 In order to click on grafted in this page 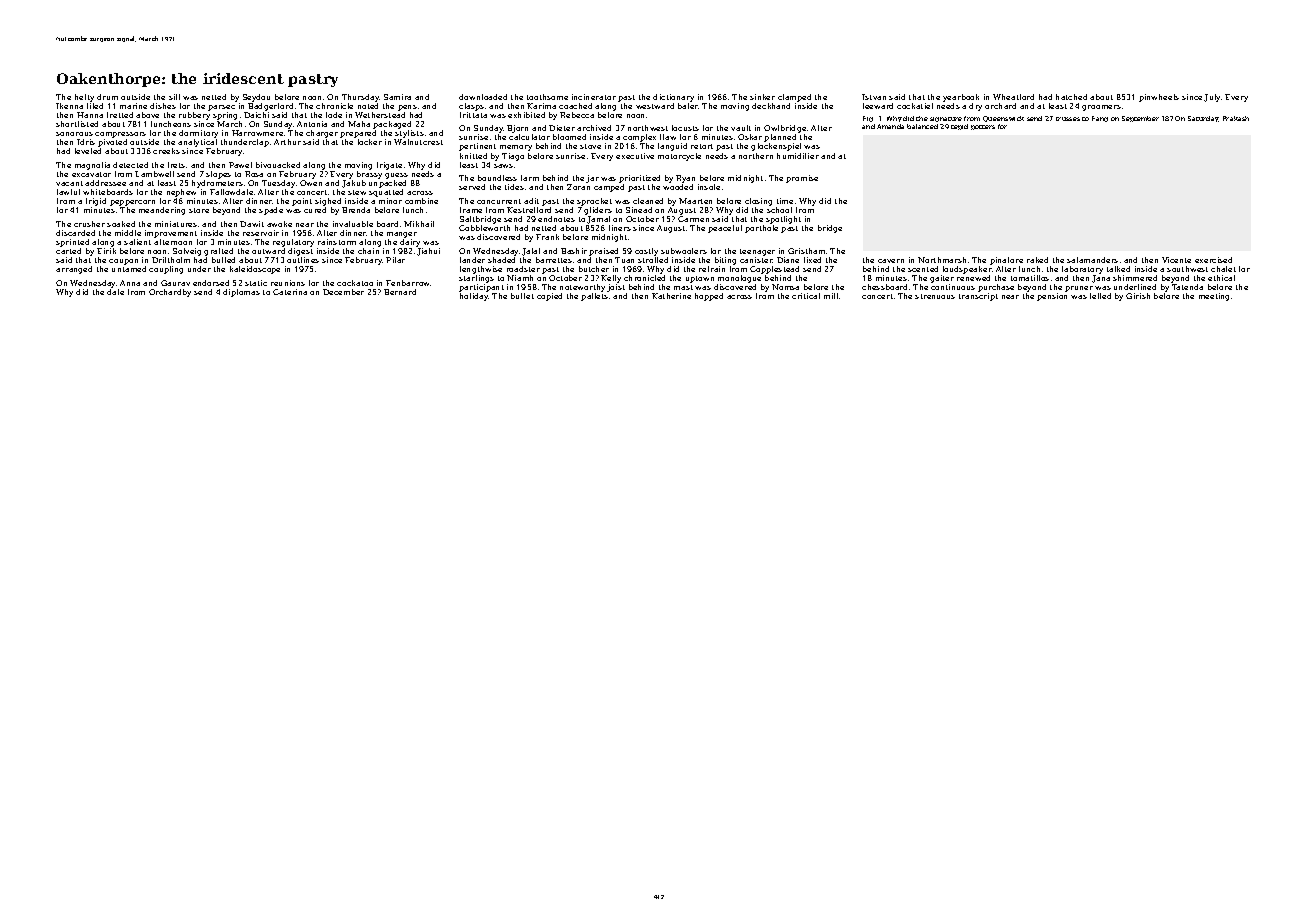, I will do `click(218, 252)`.
